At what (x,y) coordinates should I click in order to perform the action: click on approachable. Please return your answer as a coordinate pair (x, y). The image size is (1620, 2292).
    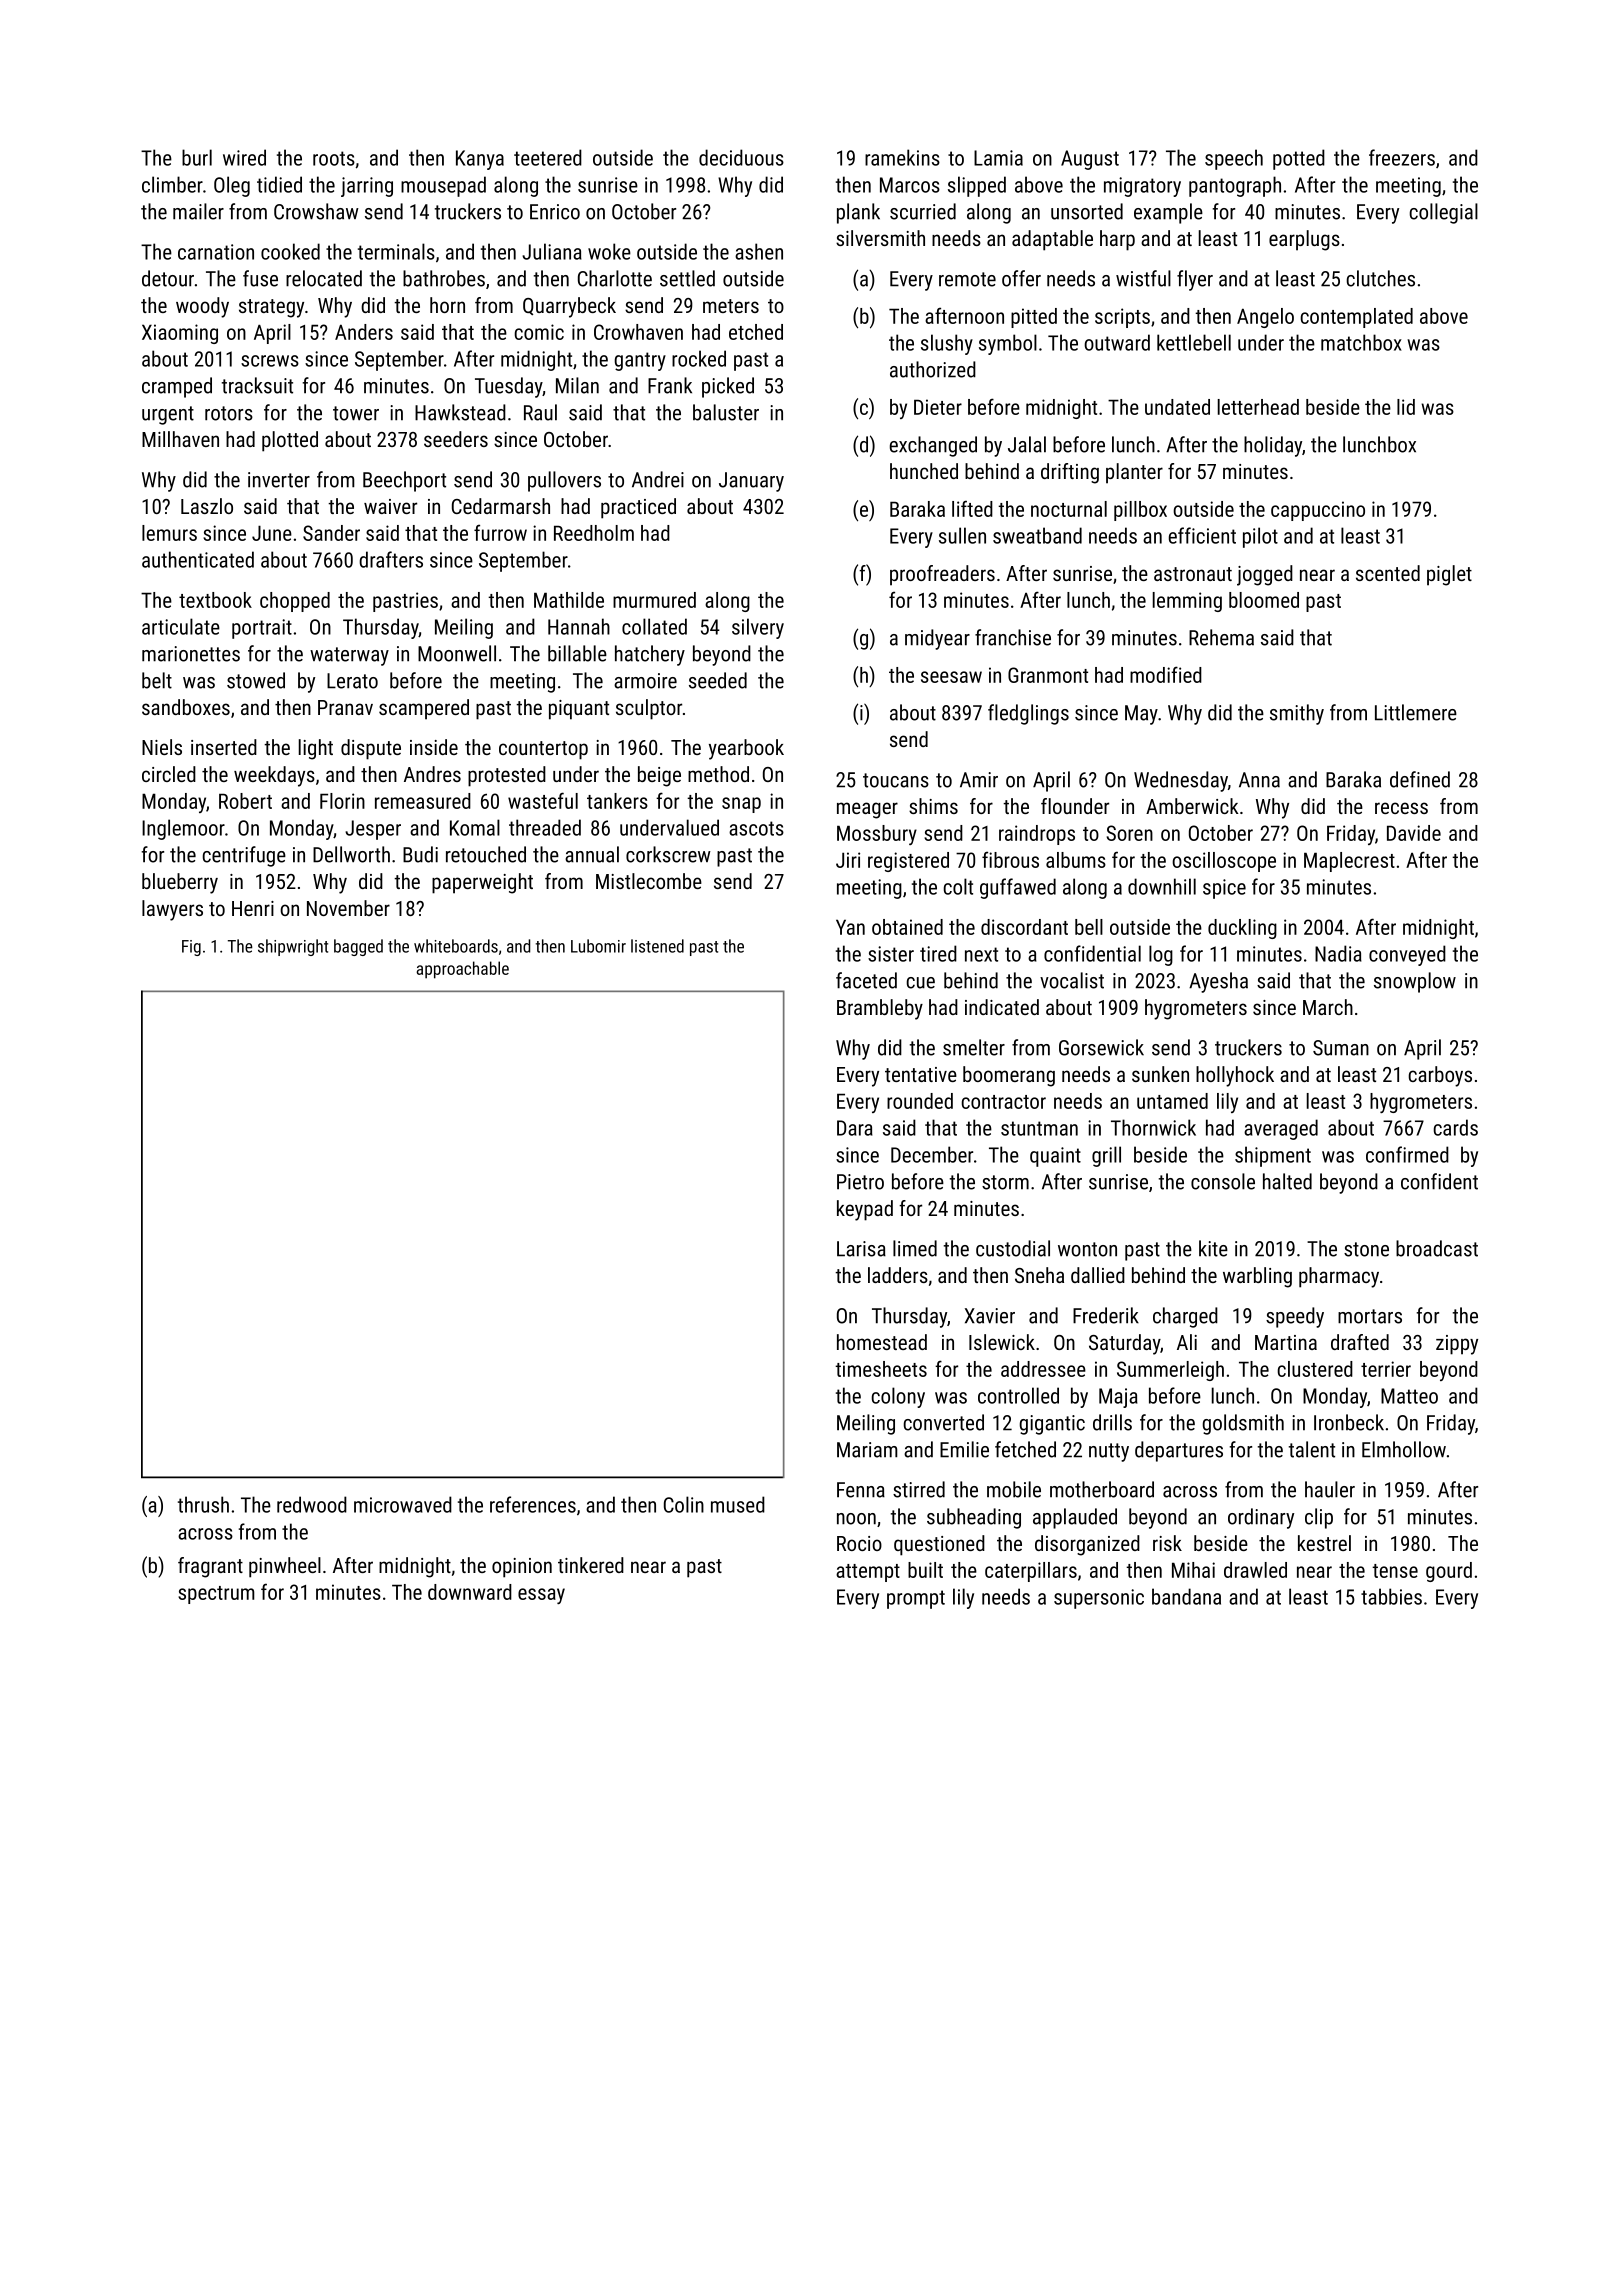
    Looking at the image, I should click on (462, 970).
